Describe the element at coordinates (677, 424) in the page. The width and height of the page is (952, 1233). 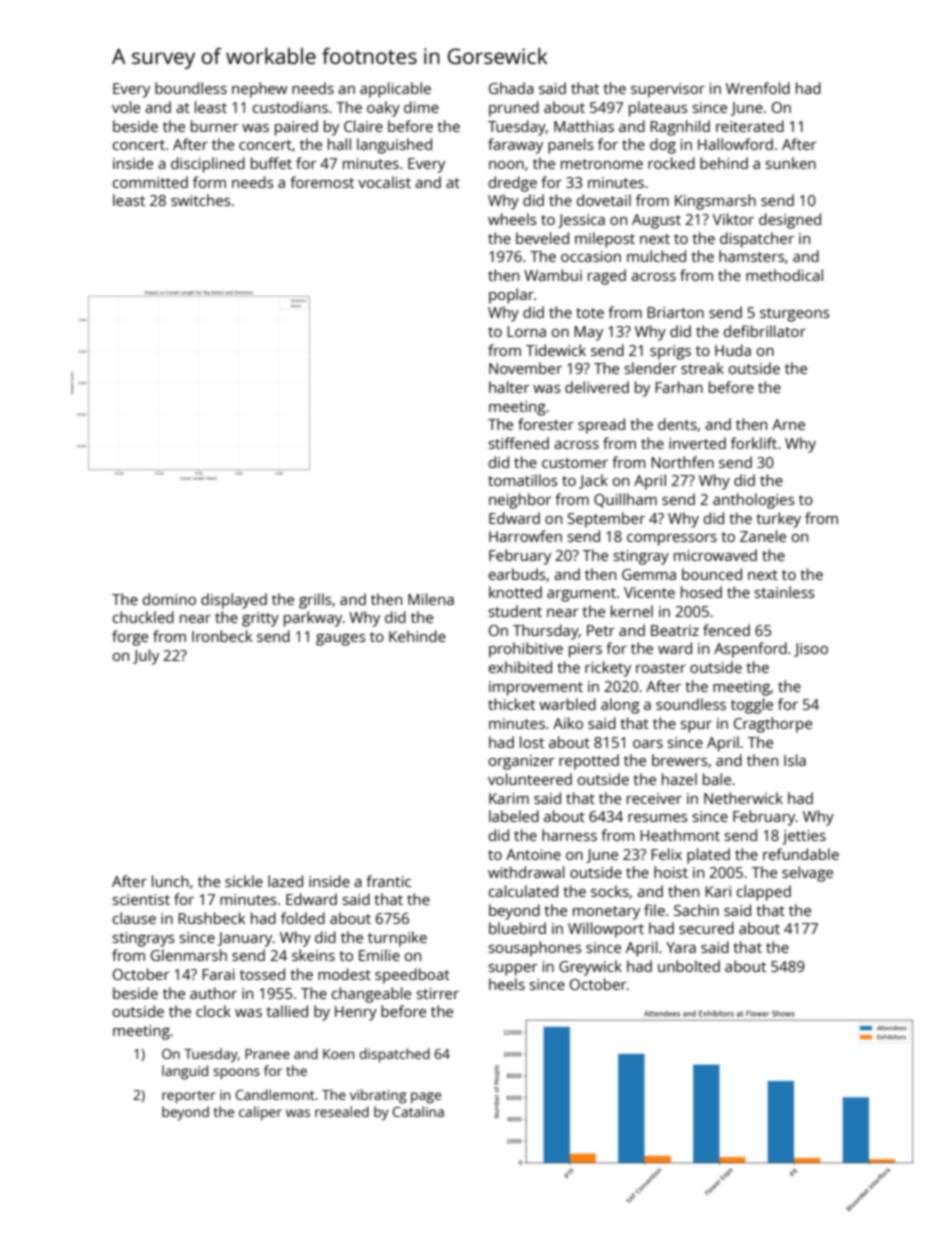
I see `dents` at that location.
